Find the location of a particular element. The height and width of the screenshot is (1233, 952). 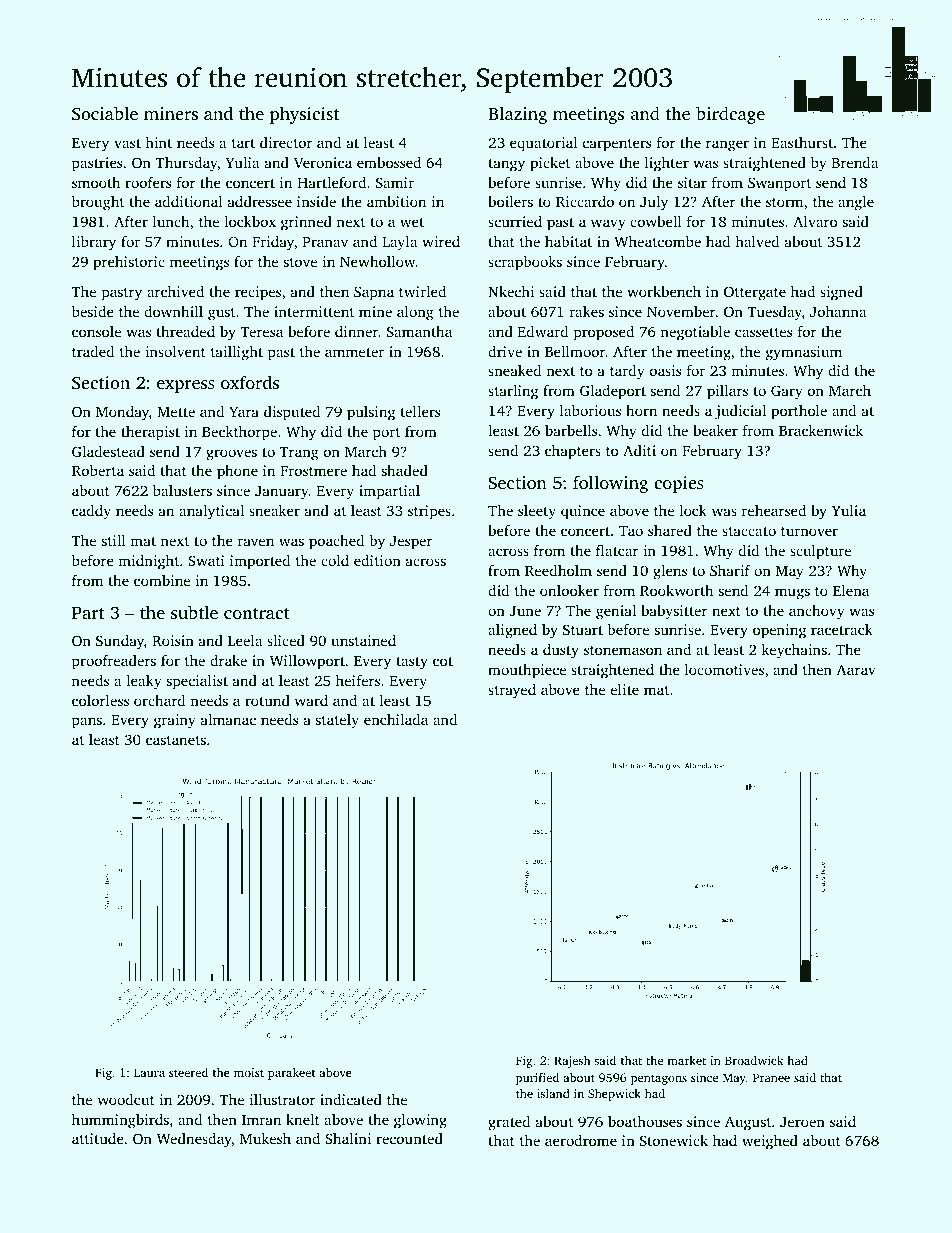

Gary is located at coordinates (786, 392).
